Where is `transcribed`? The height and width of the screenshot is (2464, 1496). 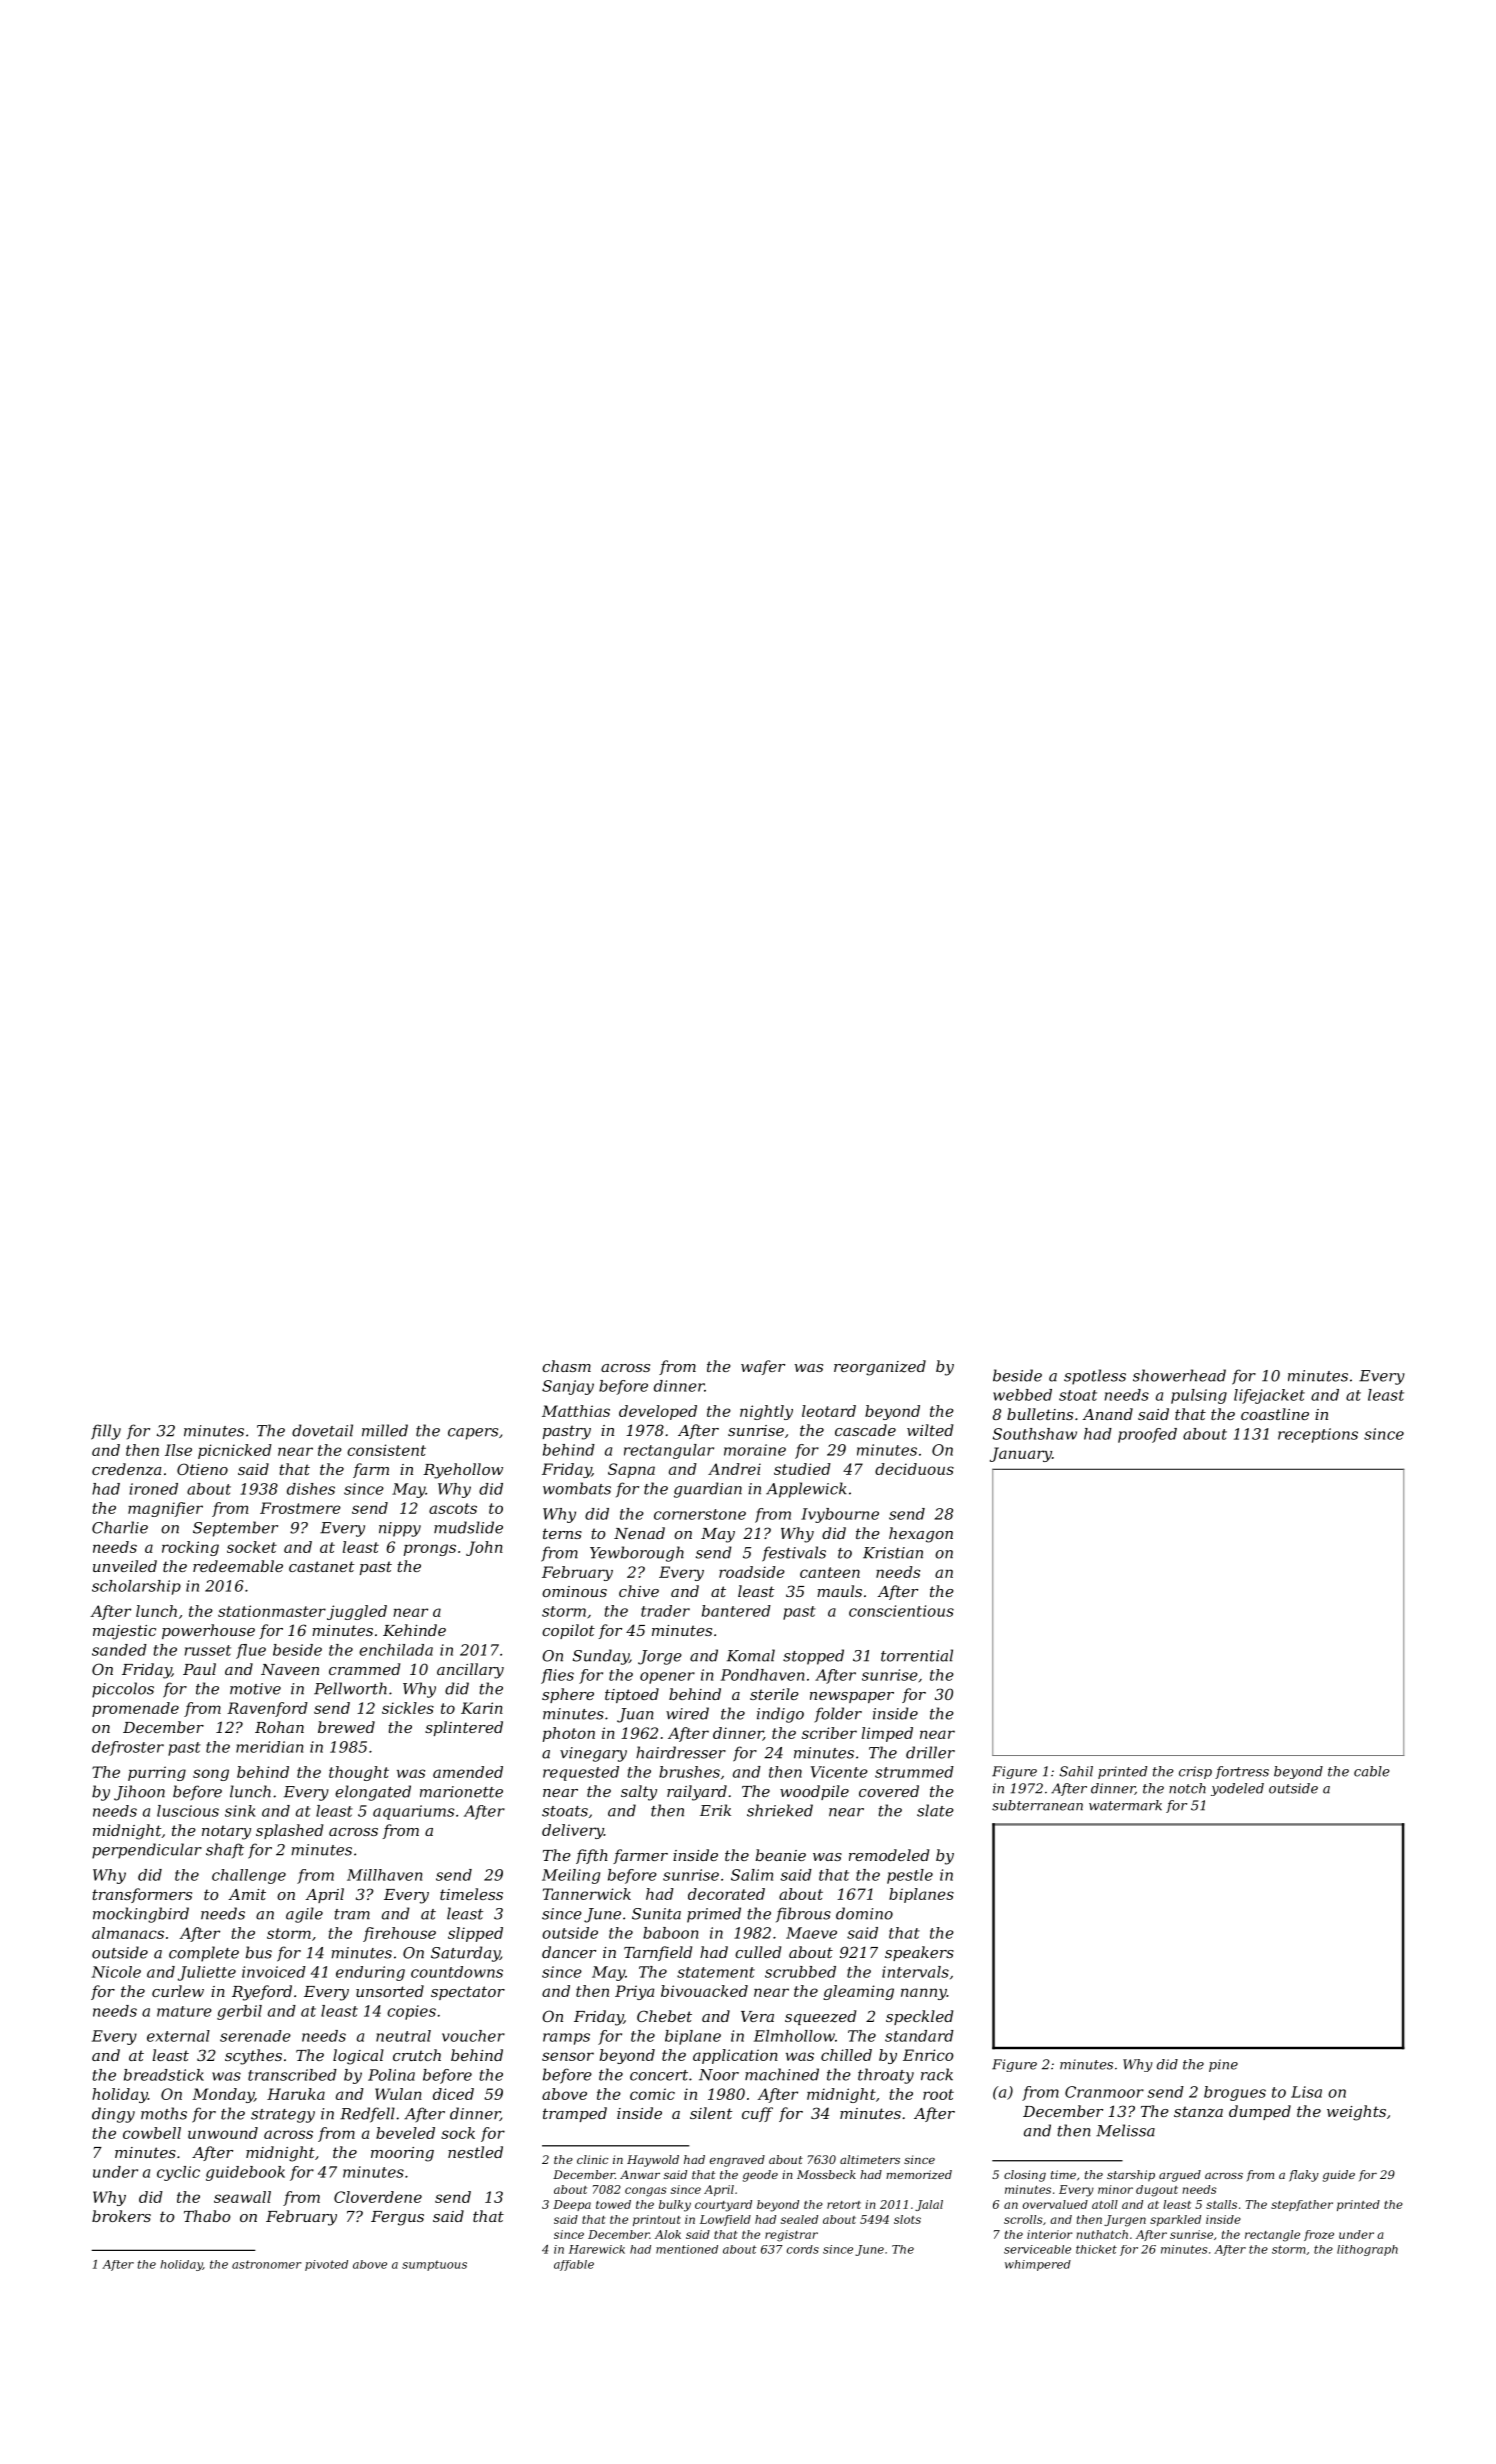
transcribed is located at coordinates (292, 2075).
